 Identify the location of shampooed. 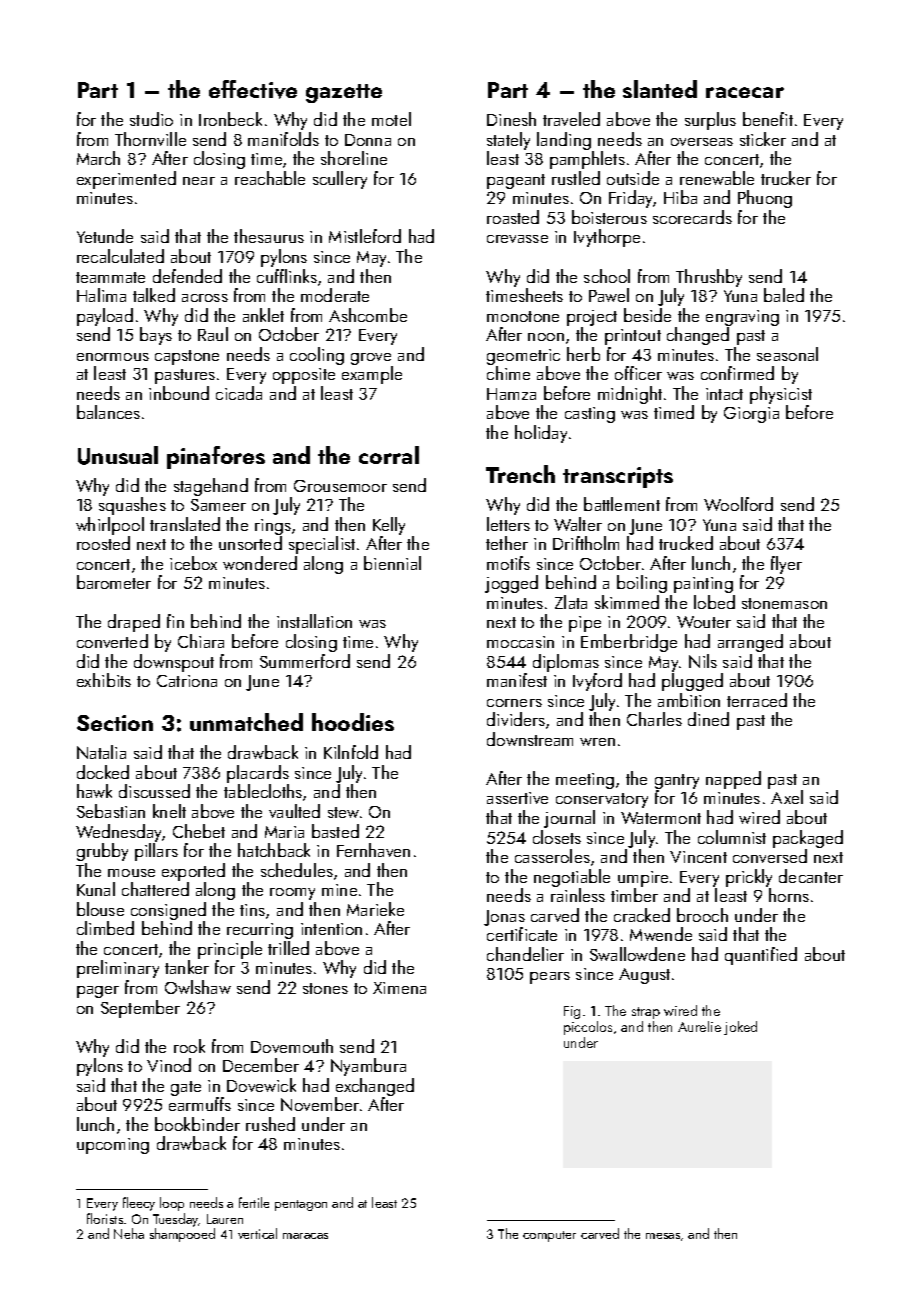
(182, 1235).
